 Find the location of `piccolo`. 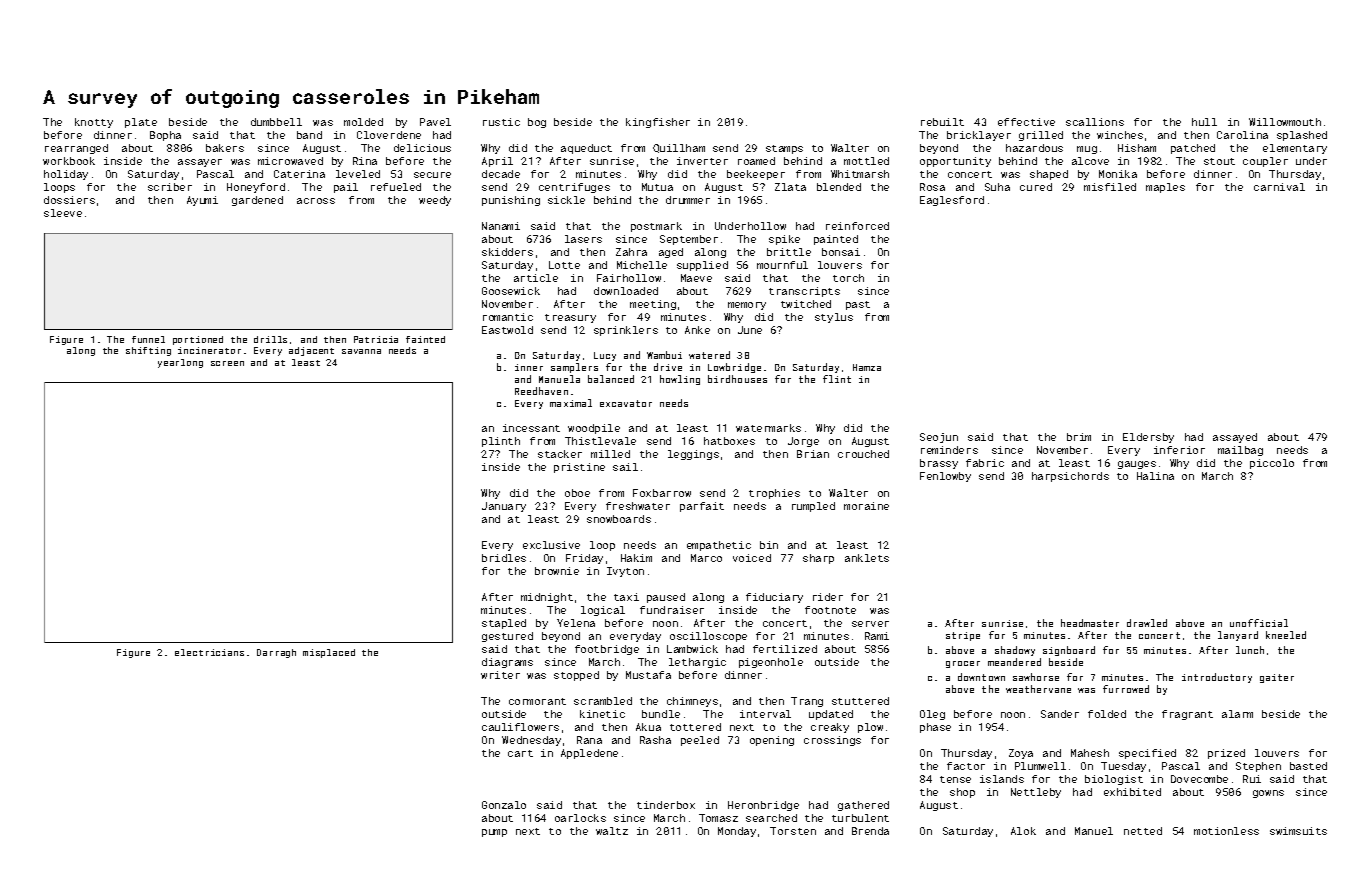

piccolo is located at coordinates (1272, 464).
